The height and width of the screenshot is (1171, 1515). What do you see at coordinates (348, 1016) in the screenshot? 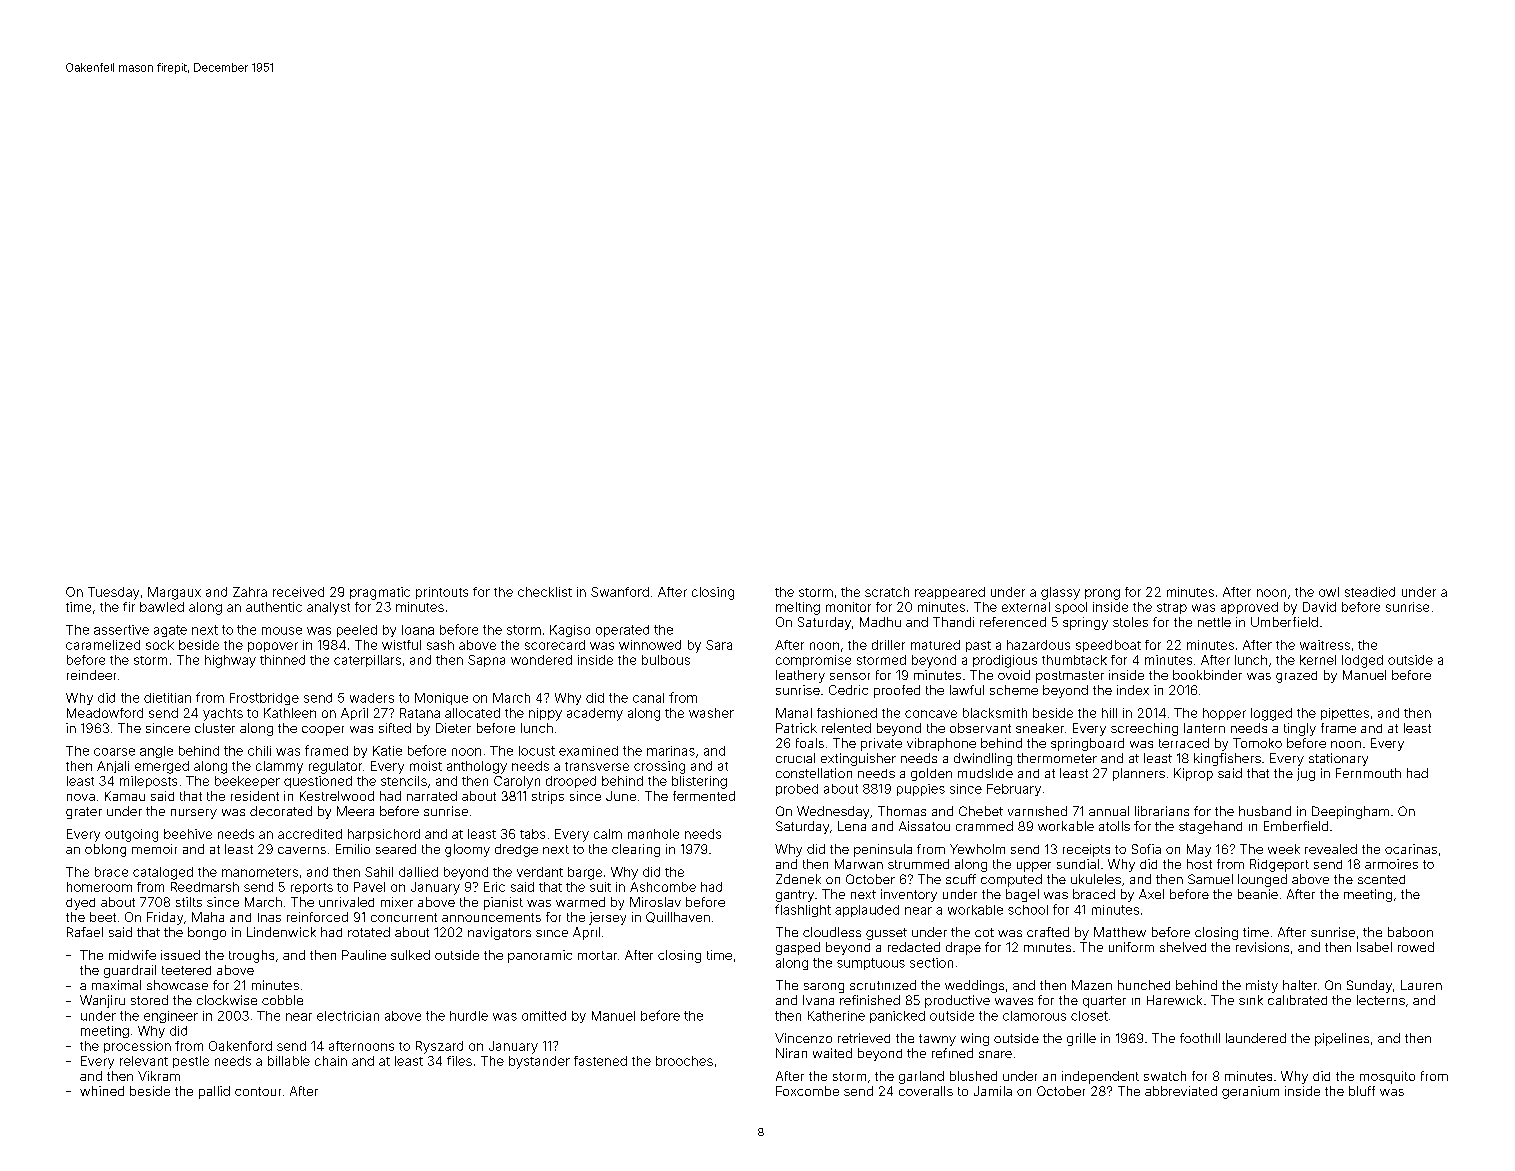
I see `electrician` at bounding box center [348, 1016].
